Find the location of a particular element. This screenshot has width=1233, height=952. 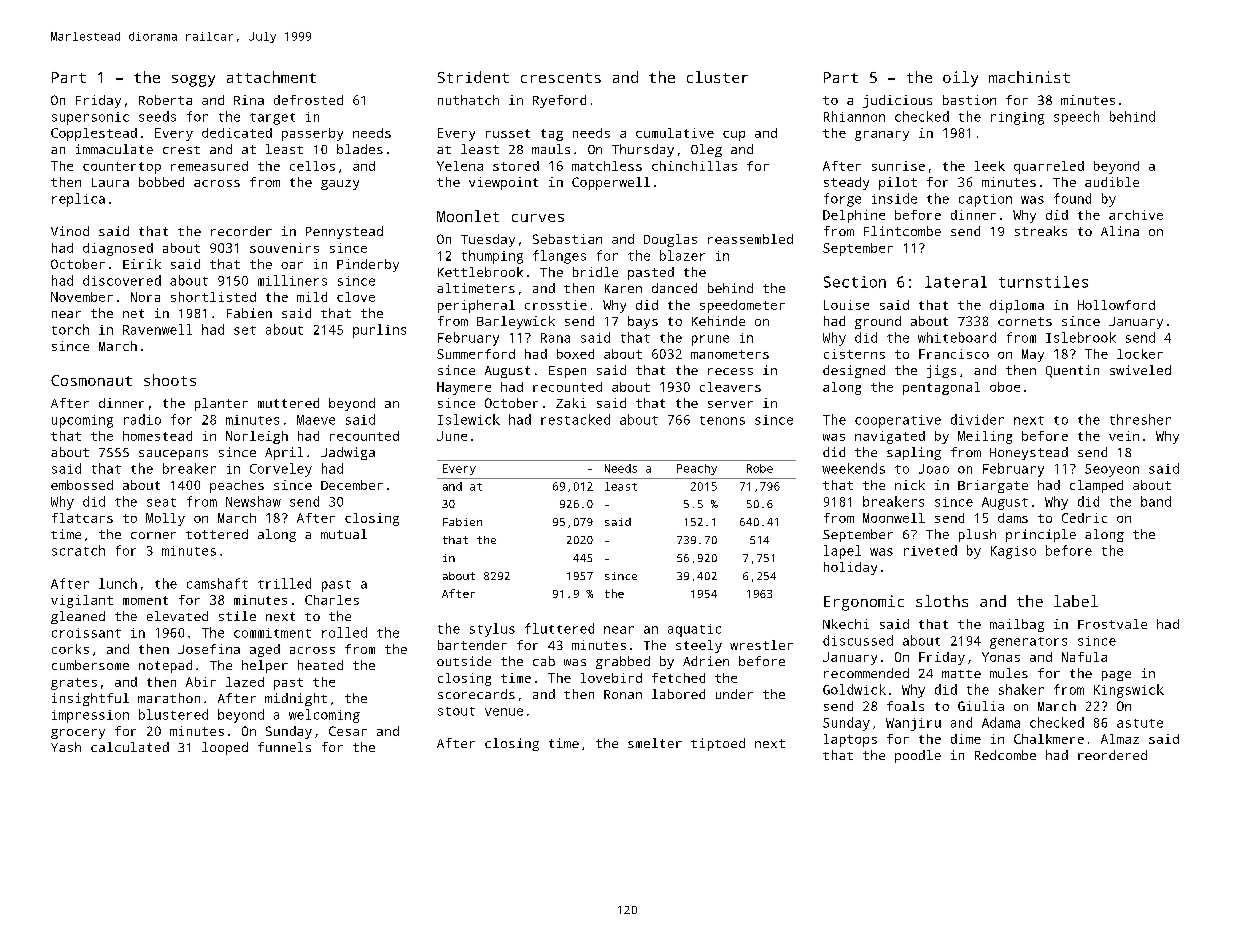

tenons is located at coordinates (722, 420).
